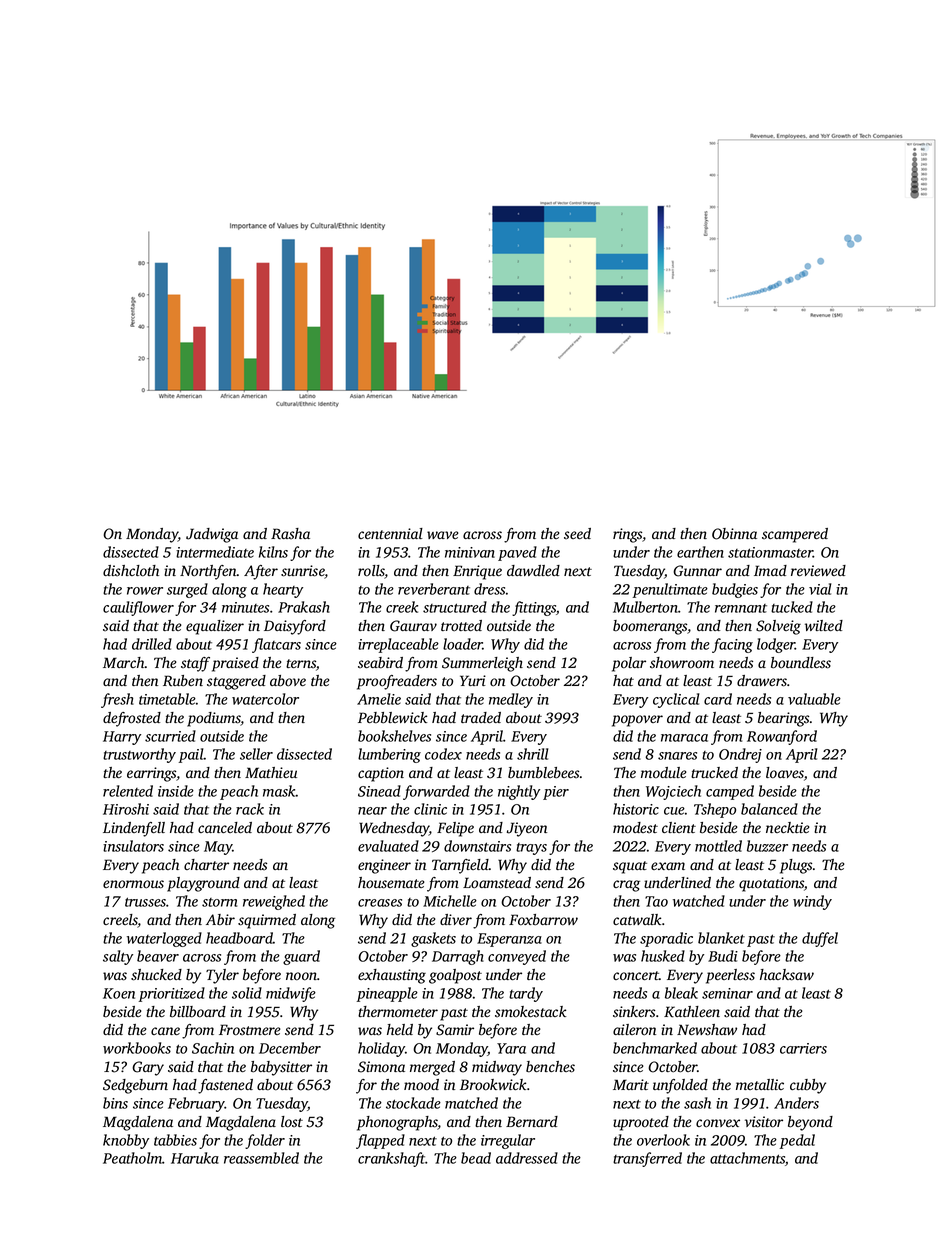  What do you see at coordinates (212, 535) in the screenshot?
I see `Jadwiga` at bounding box center [212, 535].
